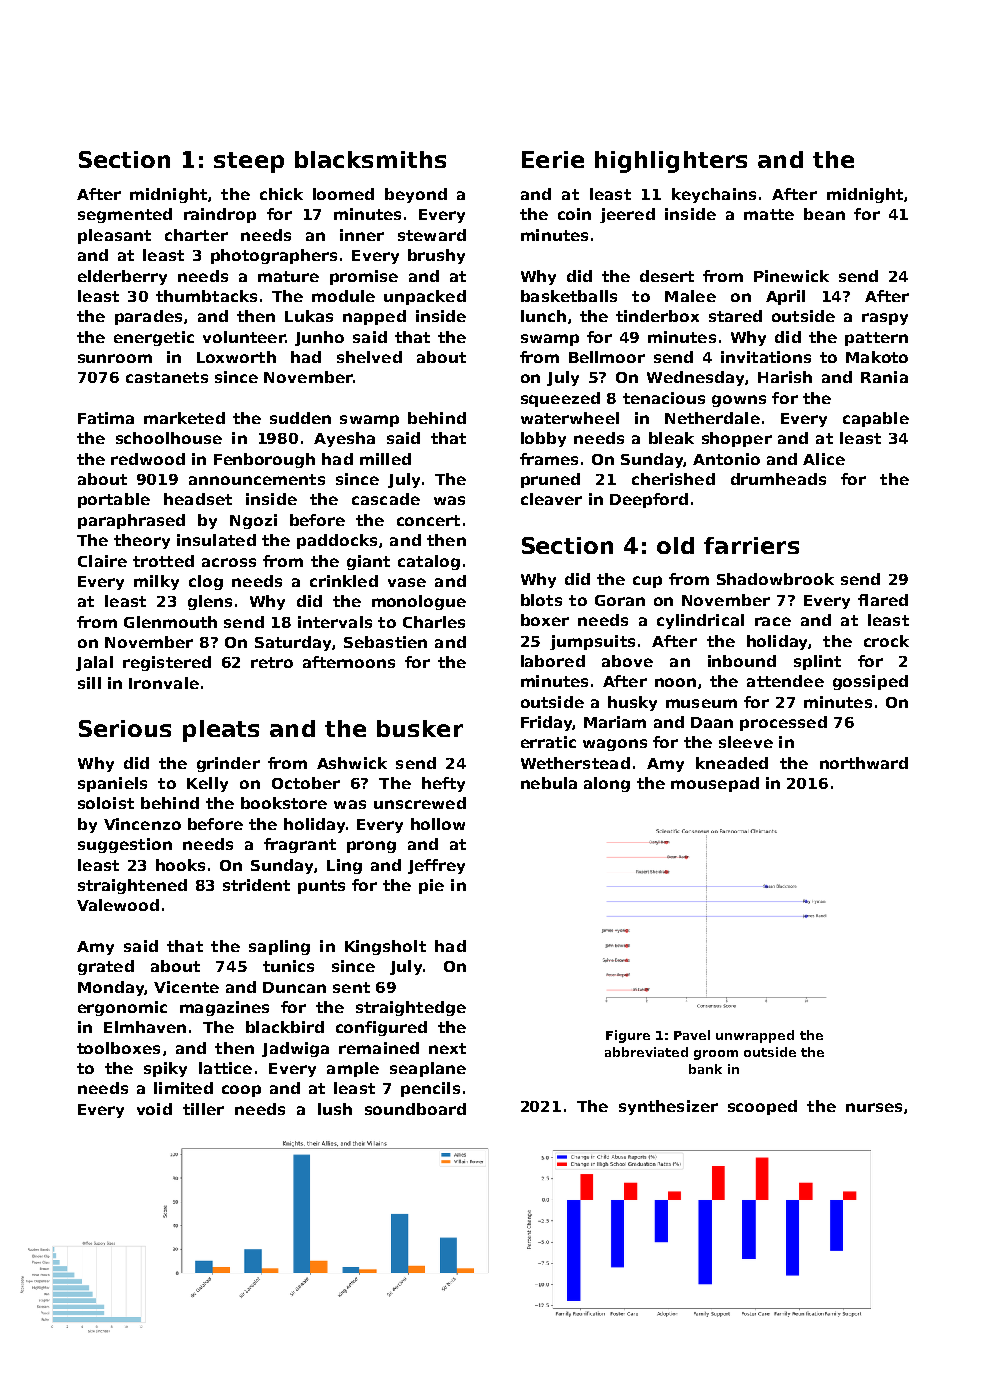 The height and width of the page is (1400, 986). I want to click on steep, so click(249, 162).
